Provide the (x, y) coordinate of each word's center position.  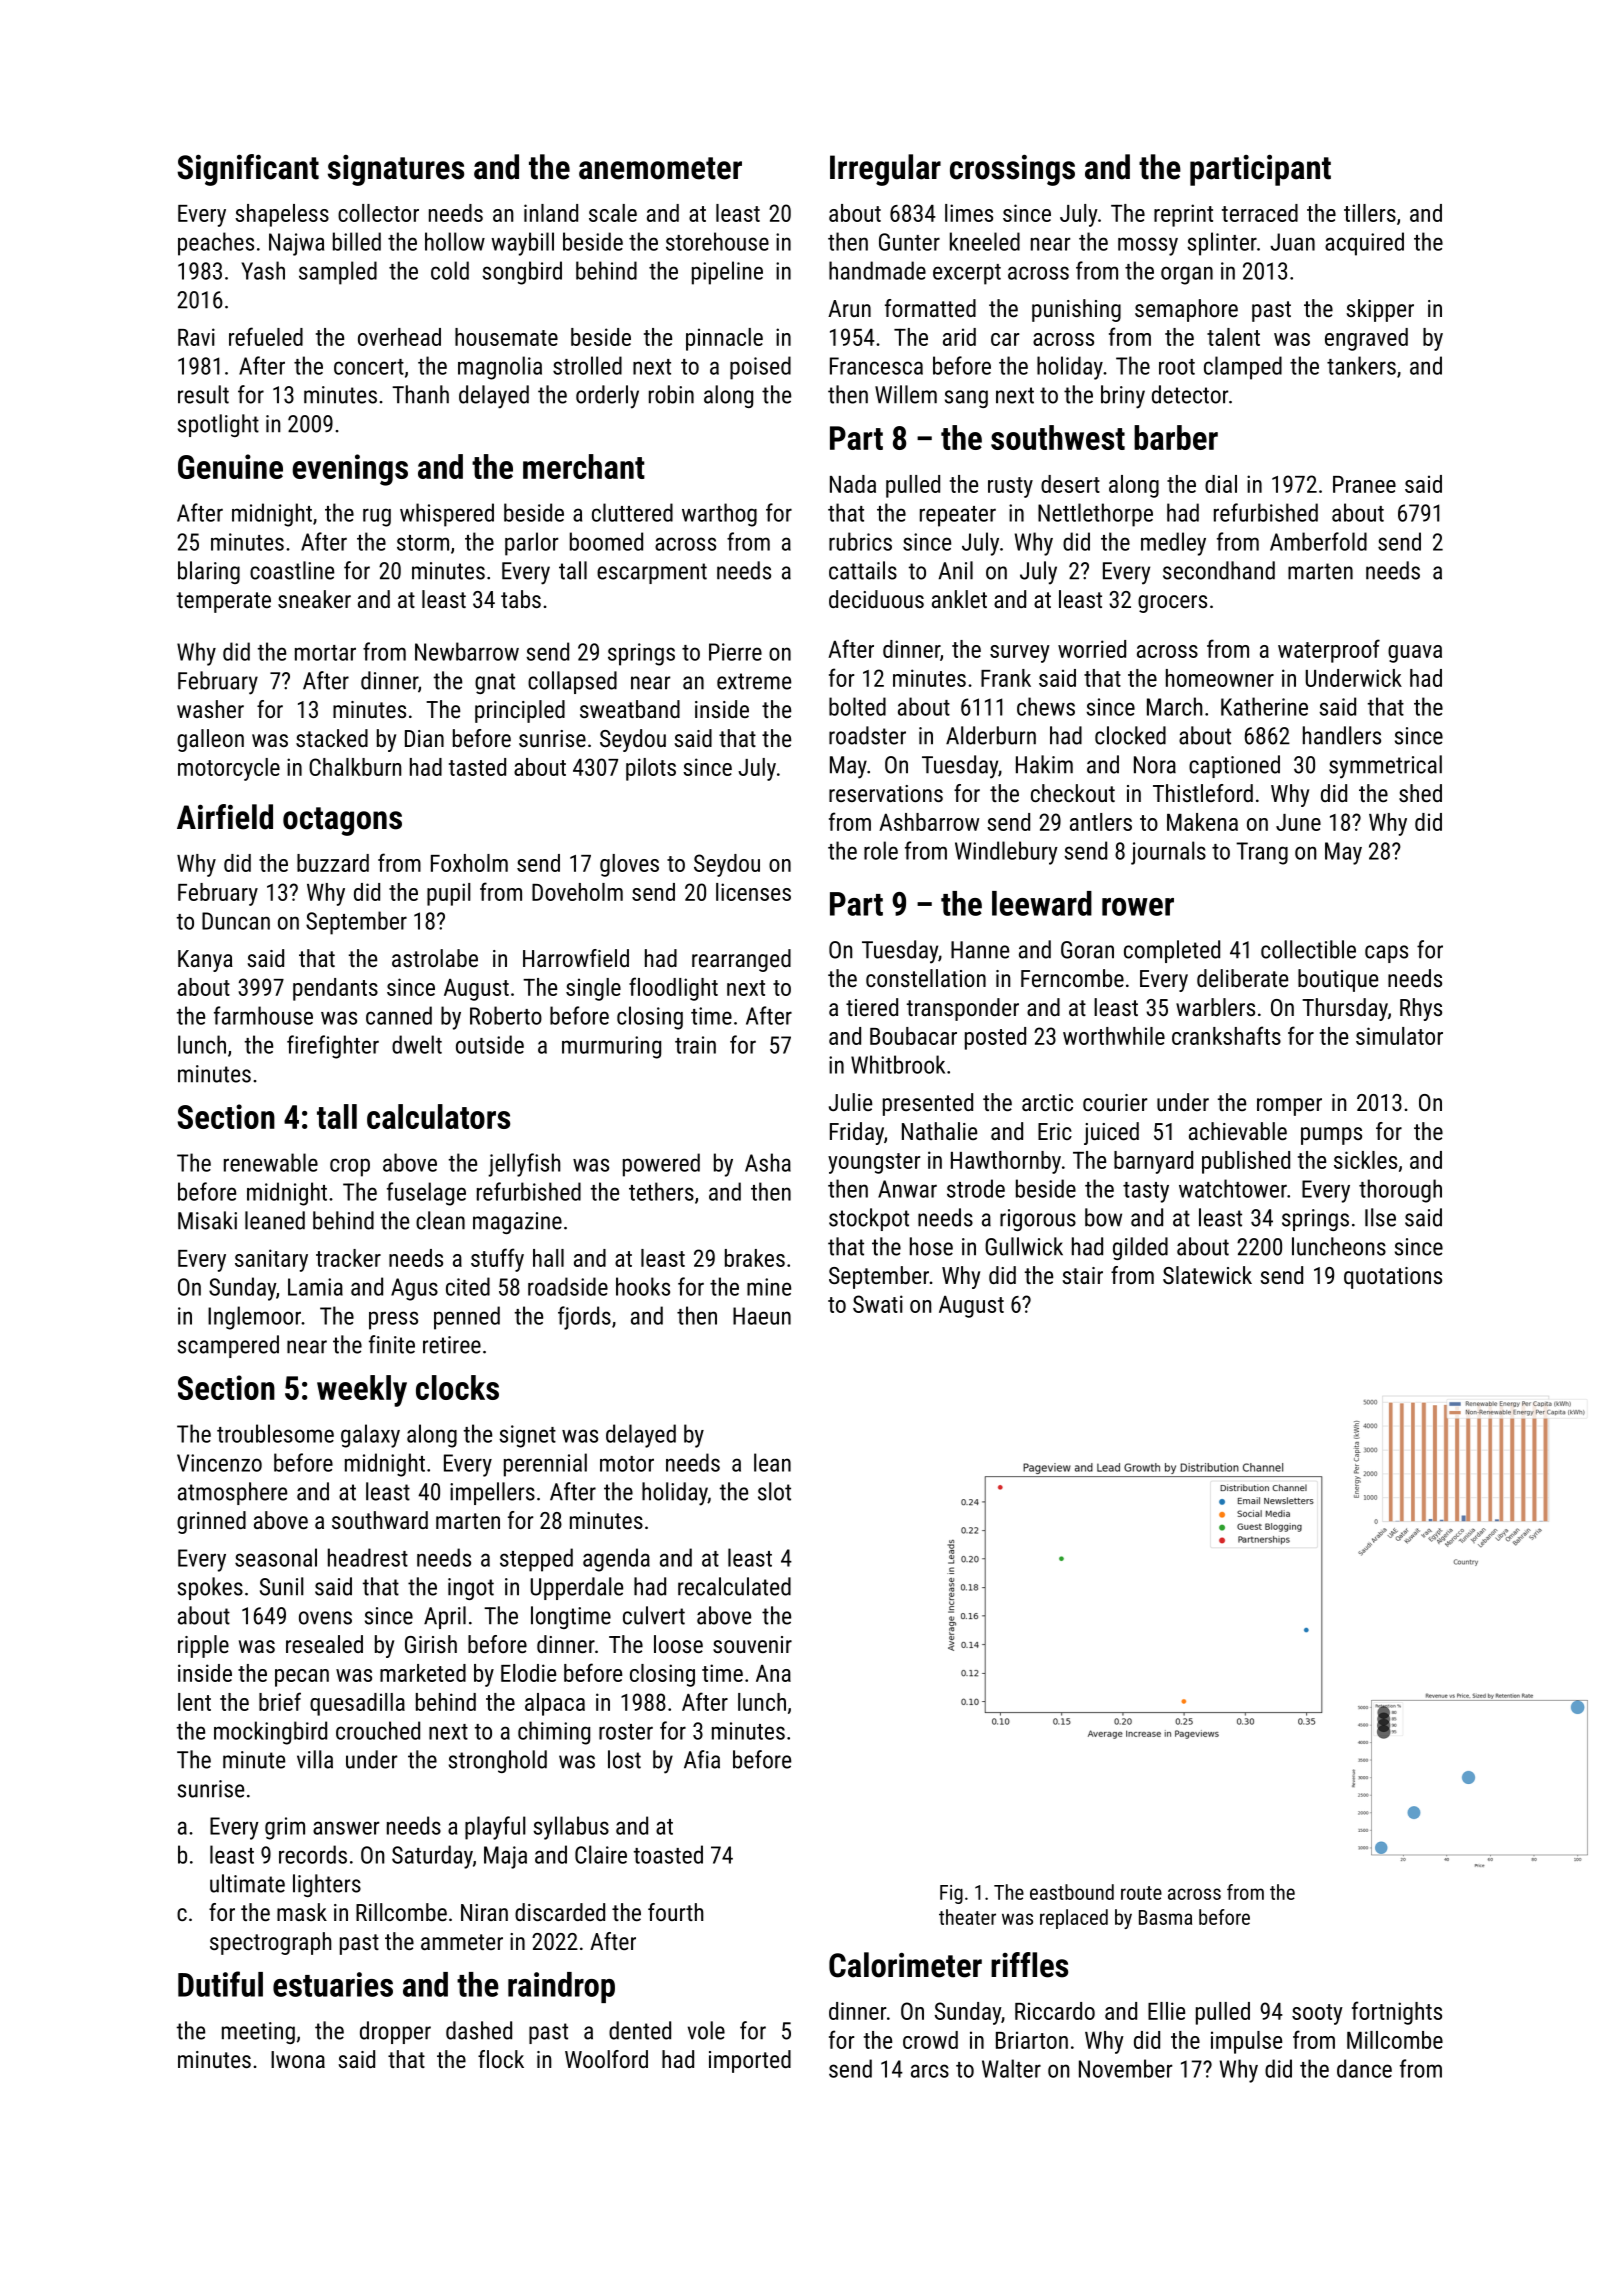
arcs (930, 2071)
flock (501, 2059)
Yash (263, 270)
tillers (1370, 213)
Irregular (885, 170)
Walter (1011, 2068)
